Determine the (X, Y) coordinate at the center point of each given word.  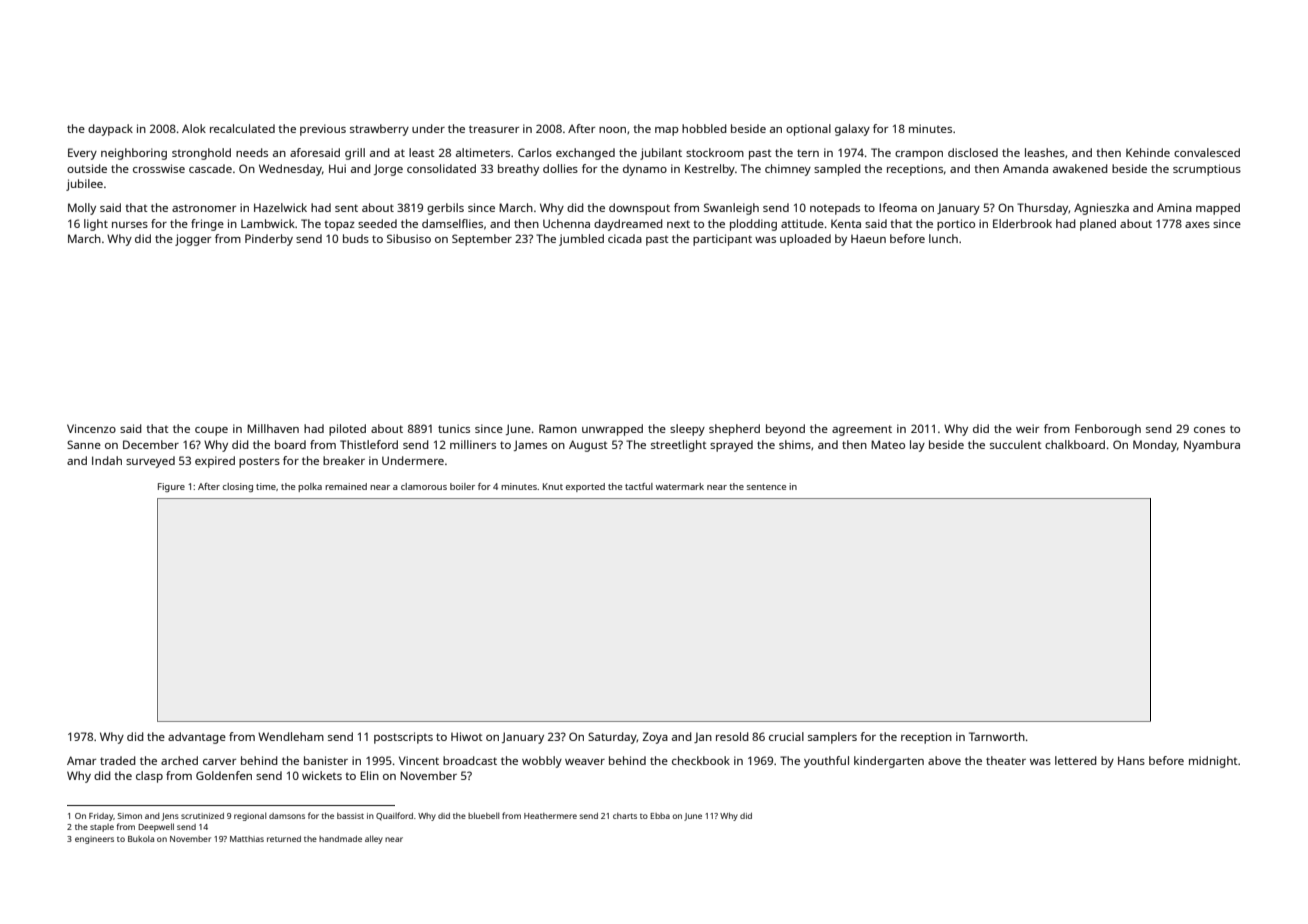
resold (732, 736)
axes (1197, 225)
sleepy (687, 430)
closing (238, 487)
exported (585, 487)
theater (1006, 760)
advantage (197, 738)
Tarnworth (997, 736)
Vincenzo (91, 428)
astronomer (204, 208)
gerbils (445, 209)
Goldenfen (224, 775)
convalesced (1207, 152)
